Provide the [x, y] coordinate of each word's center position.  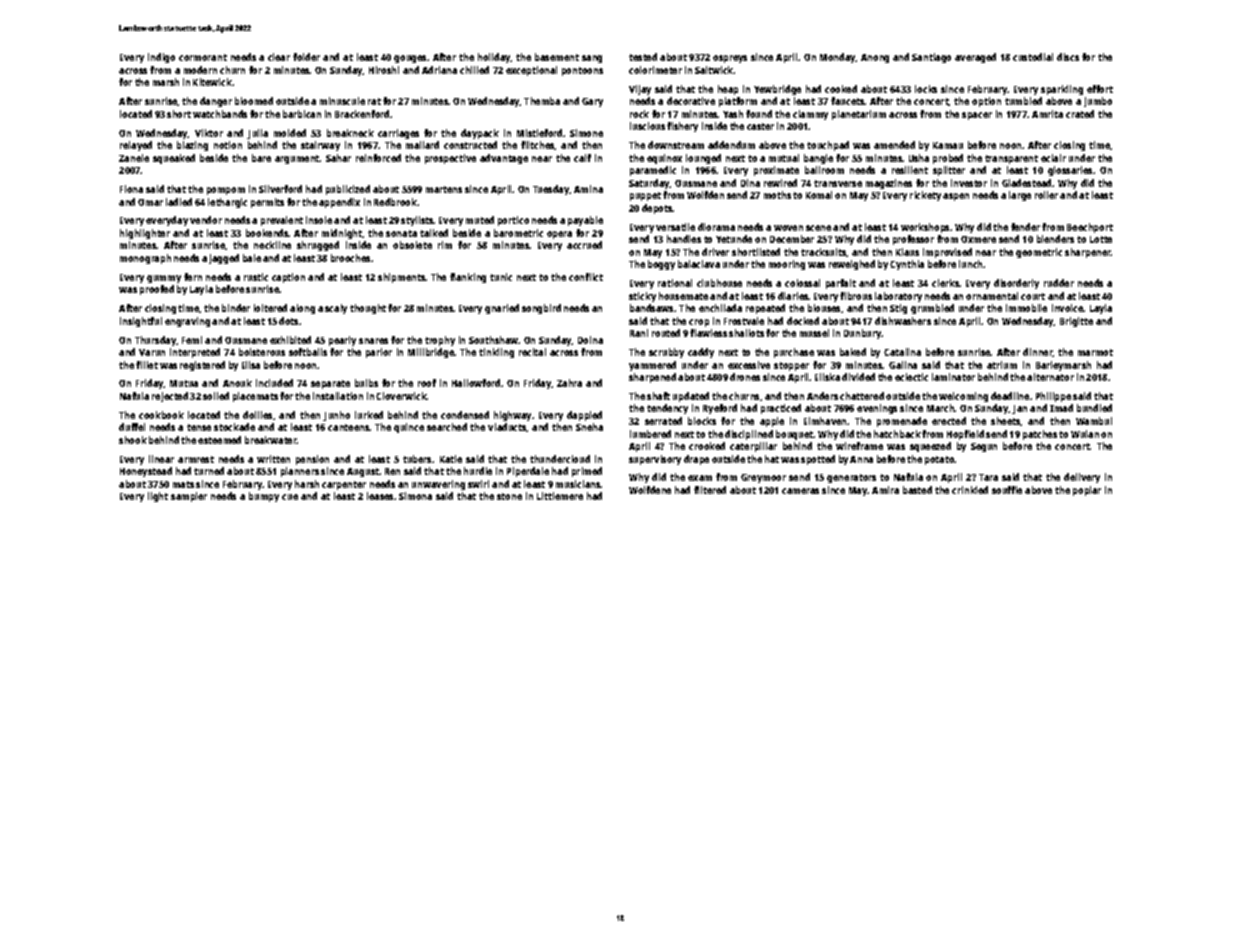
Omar [150, 202]
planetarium [859, 115]
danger [216, 102]
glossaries [1070, 171]
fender [1025, 227]
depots [657, 209]
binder [236, 308]
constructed [470, 145]
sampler [189, 497]
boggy [661, 265]
